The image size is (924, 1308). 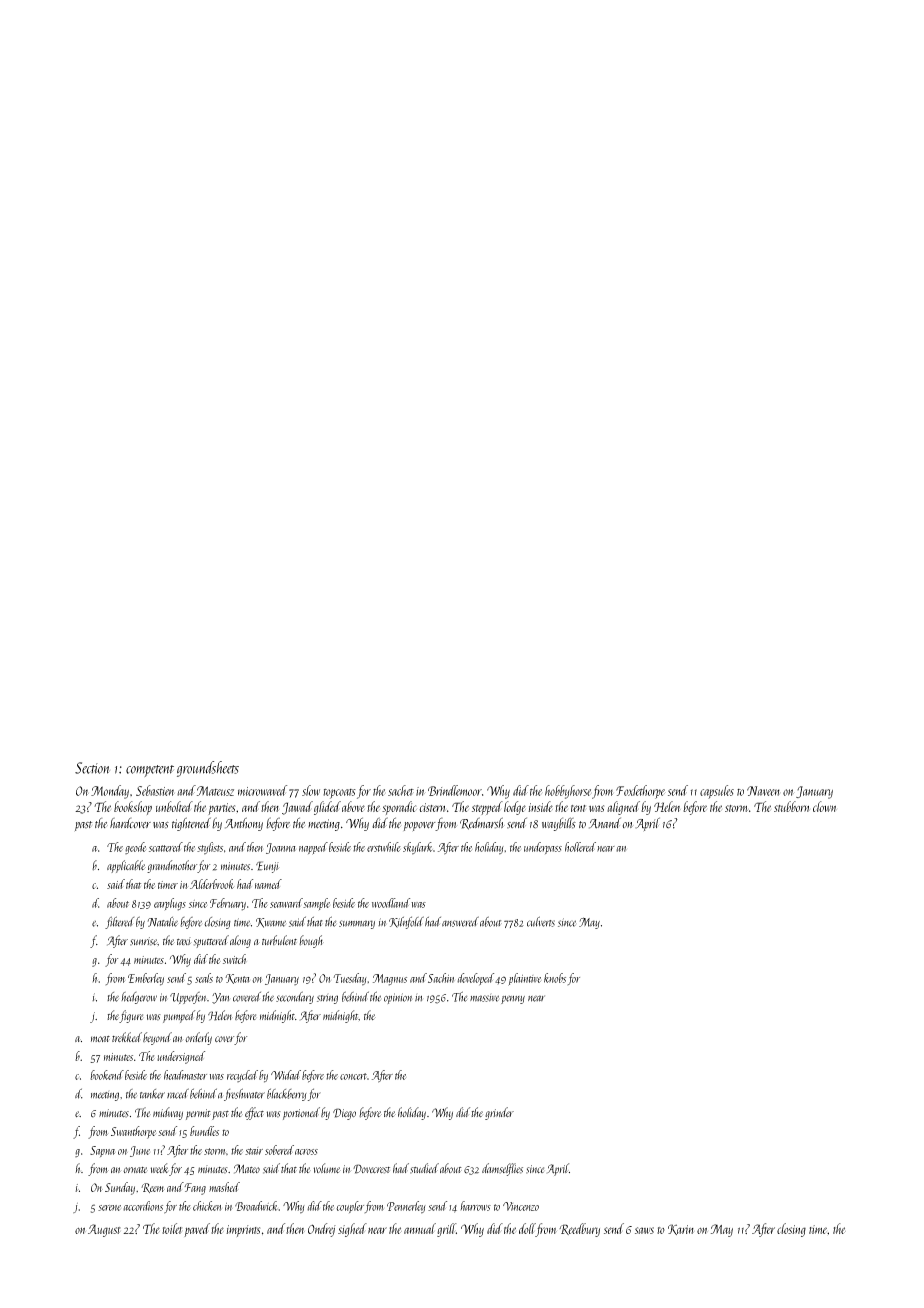 I want to click on opinion, so click(x=398, y=998).
